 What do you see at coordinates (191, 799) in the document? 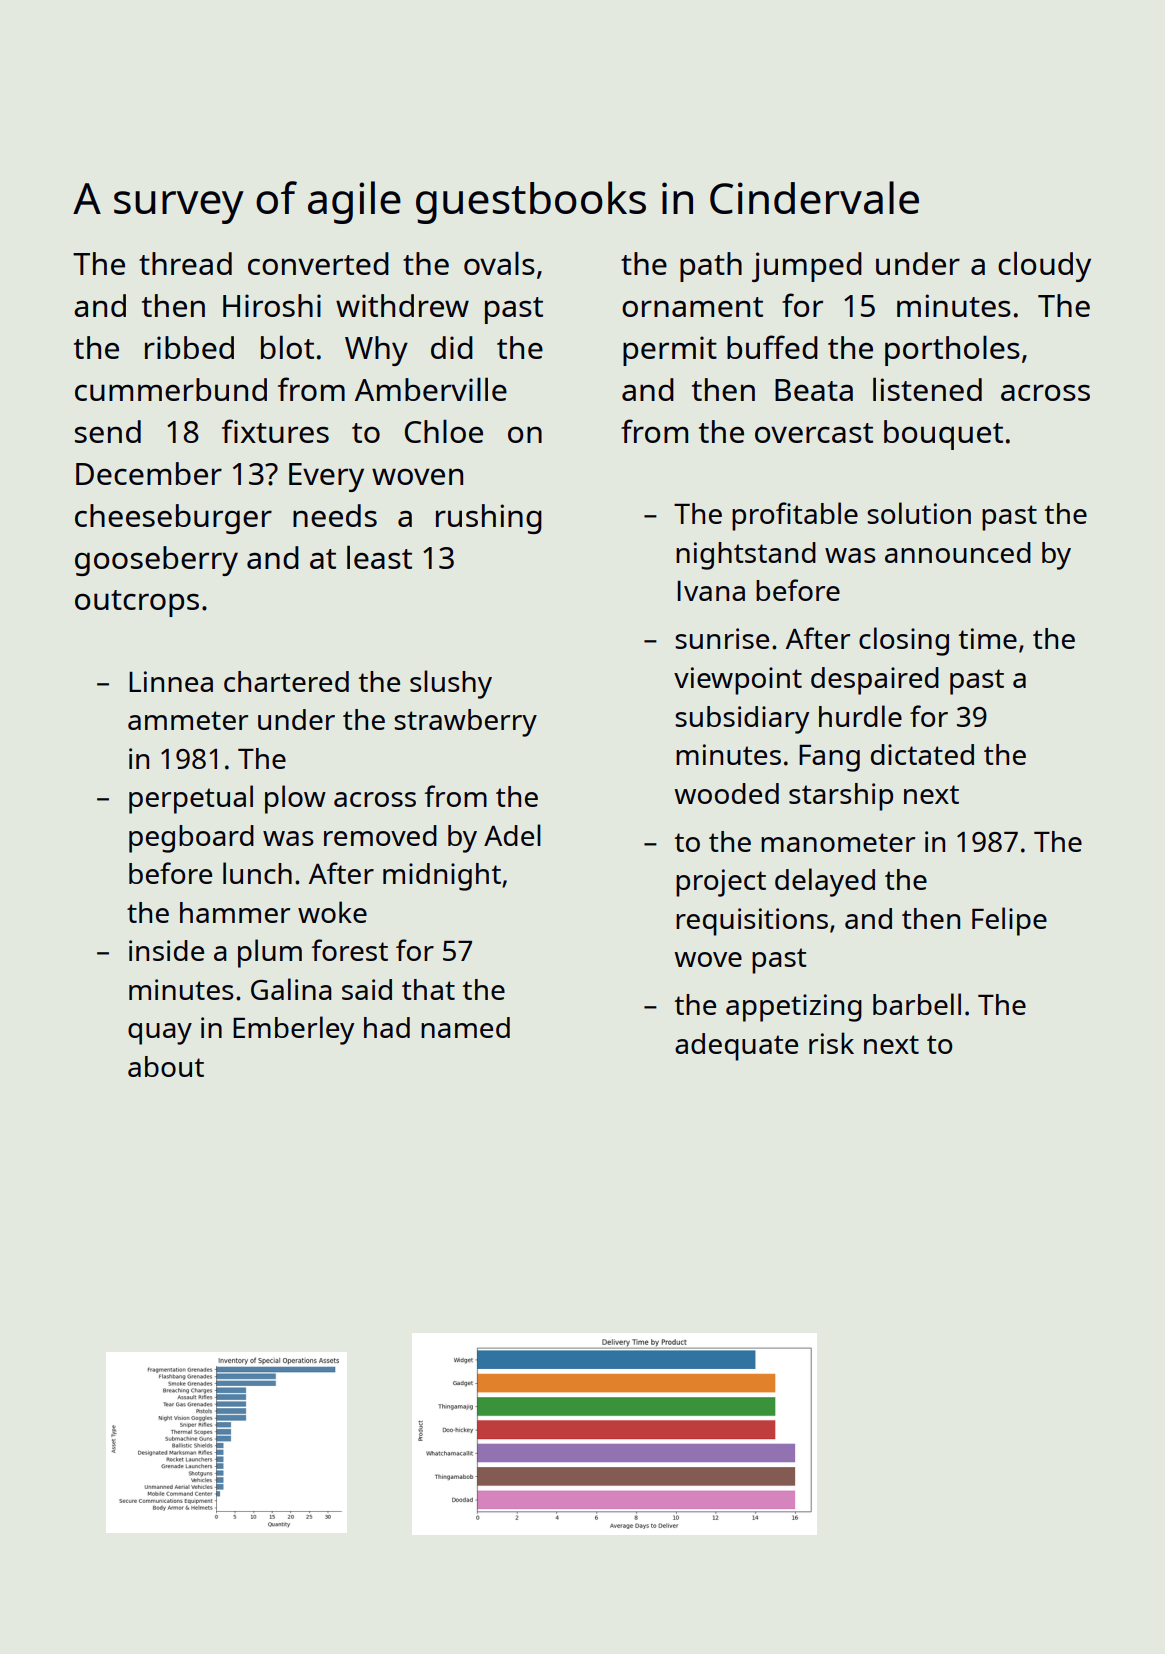
I see `perpetual` at bounding box center [191, 799].
